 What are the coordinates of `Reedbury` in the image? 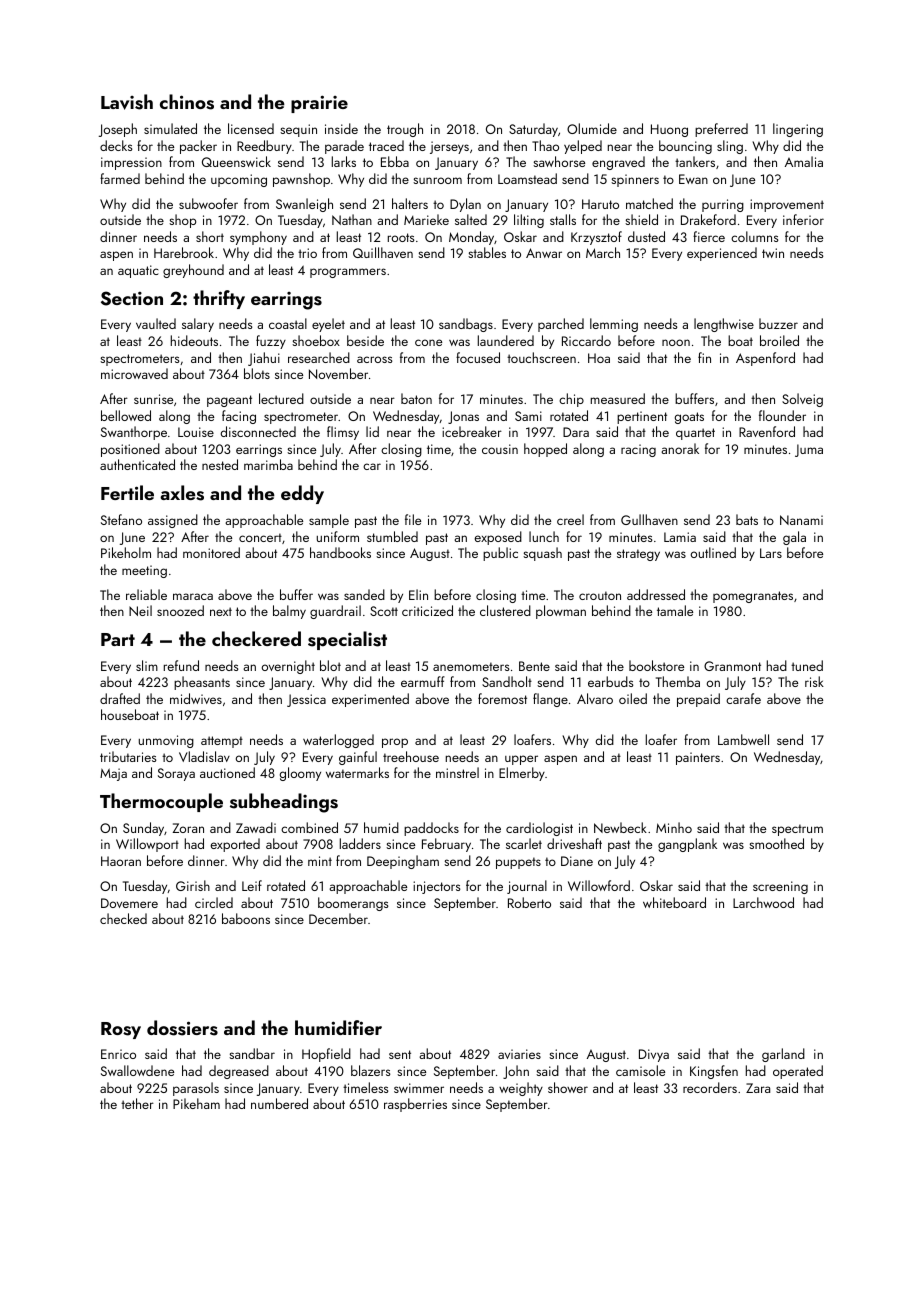 It's located at (264, 147).
